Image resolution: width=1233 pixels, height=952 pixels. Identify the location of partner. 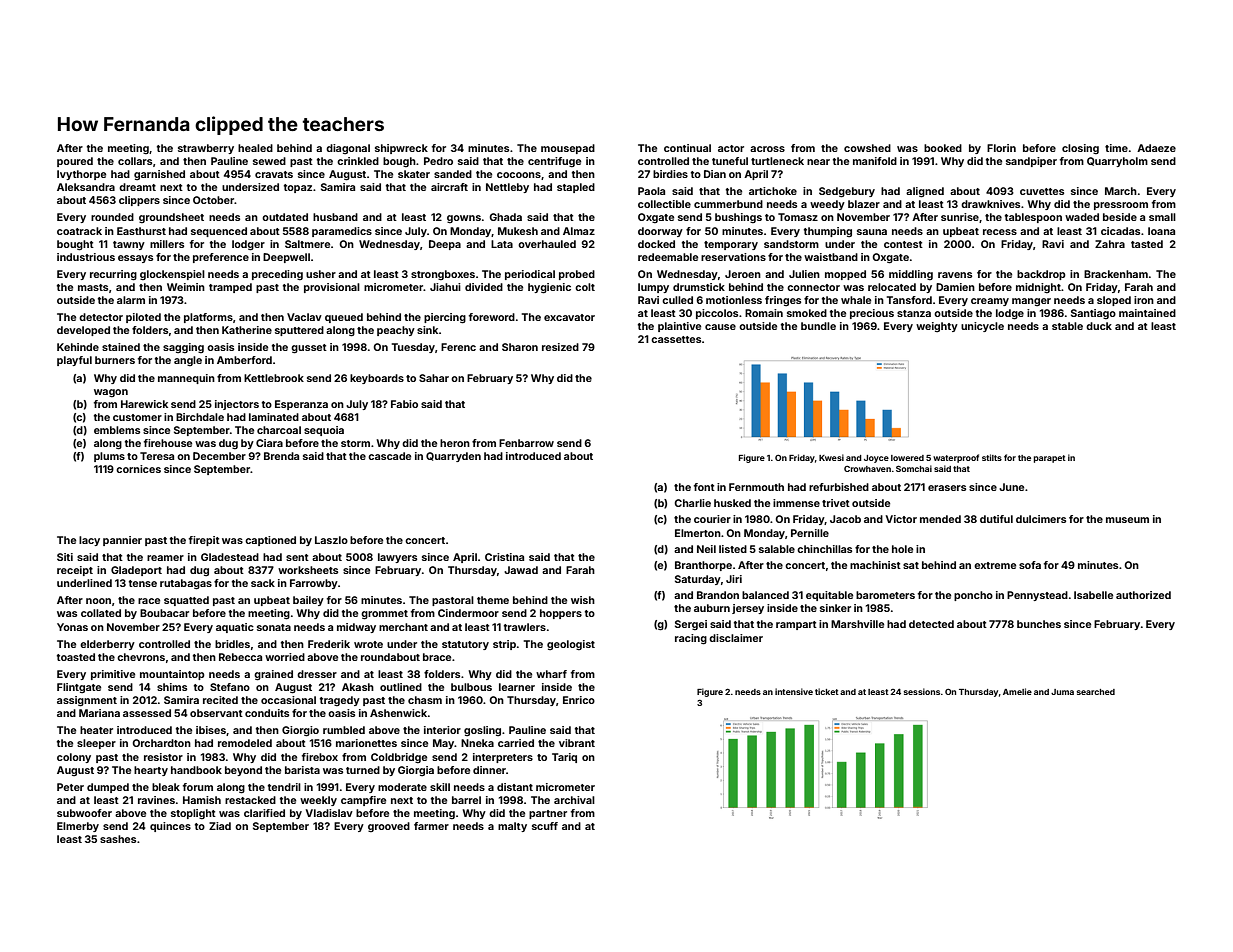
(548, 814).
